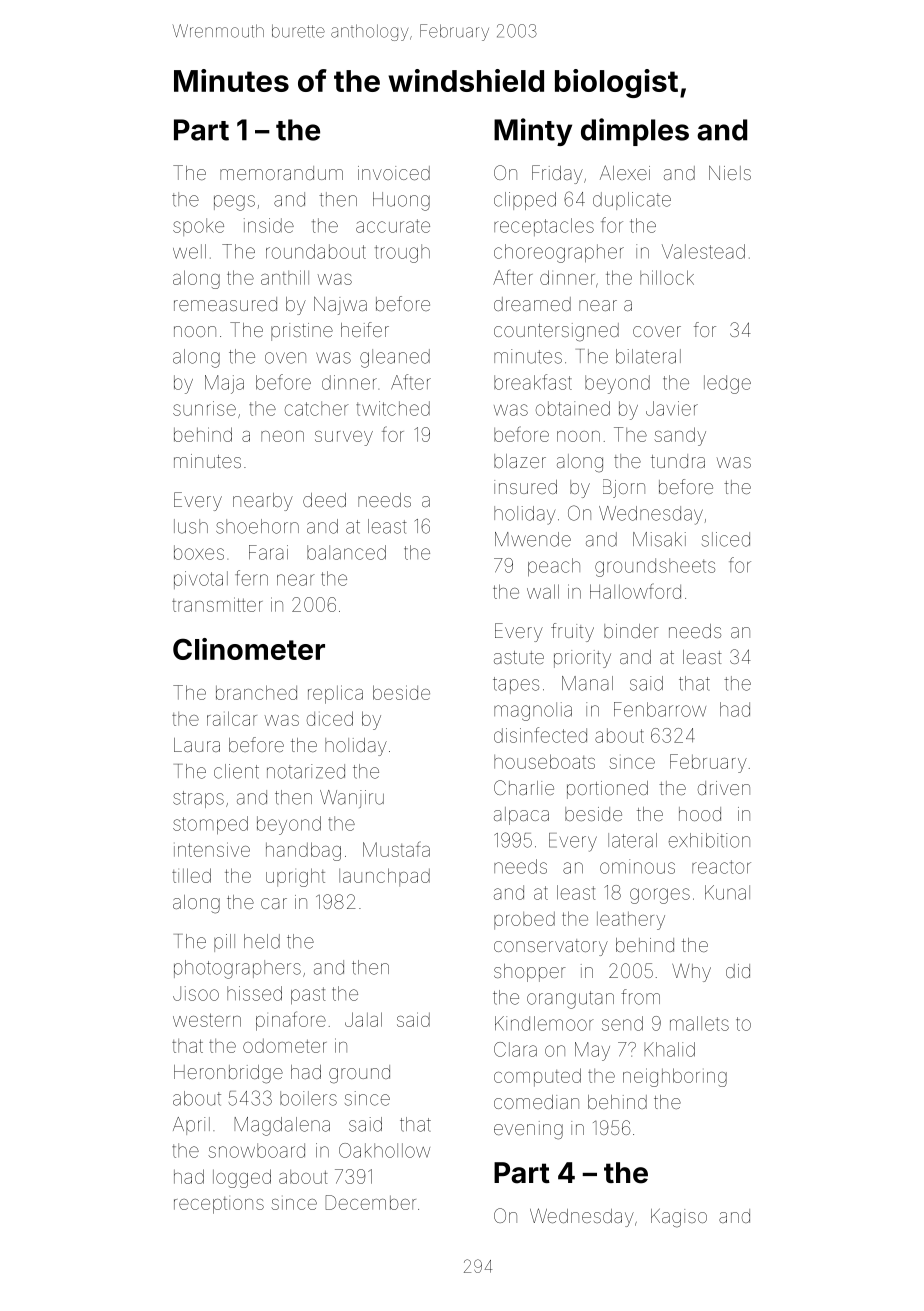 This screenshot has height=1311, width=924. What do you see at coordinates (554, 567) in the screenshot?
I see `peach` at bounding box center [554, 567].
